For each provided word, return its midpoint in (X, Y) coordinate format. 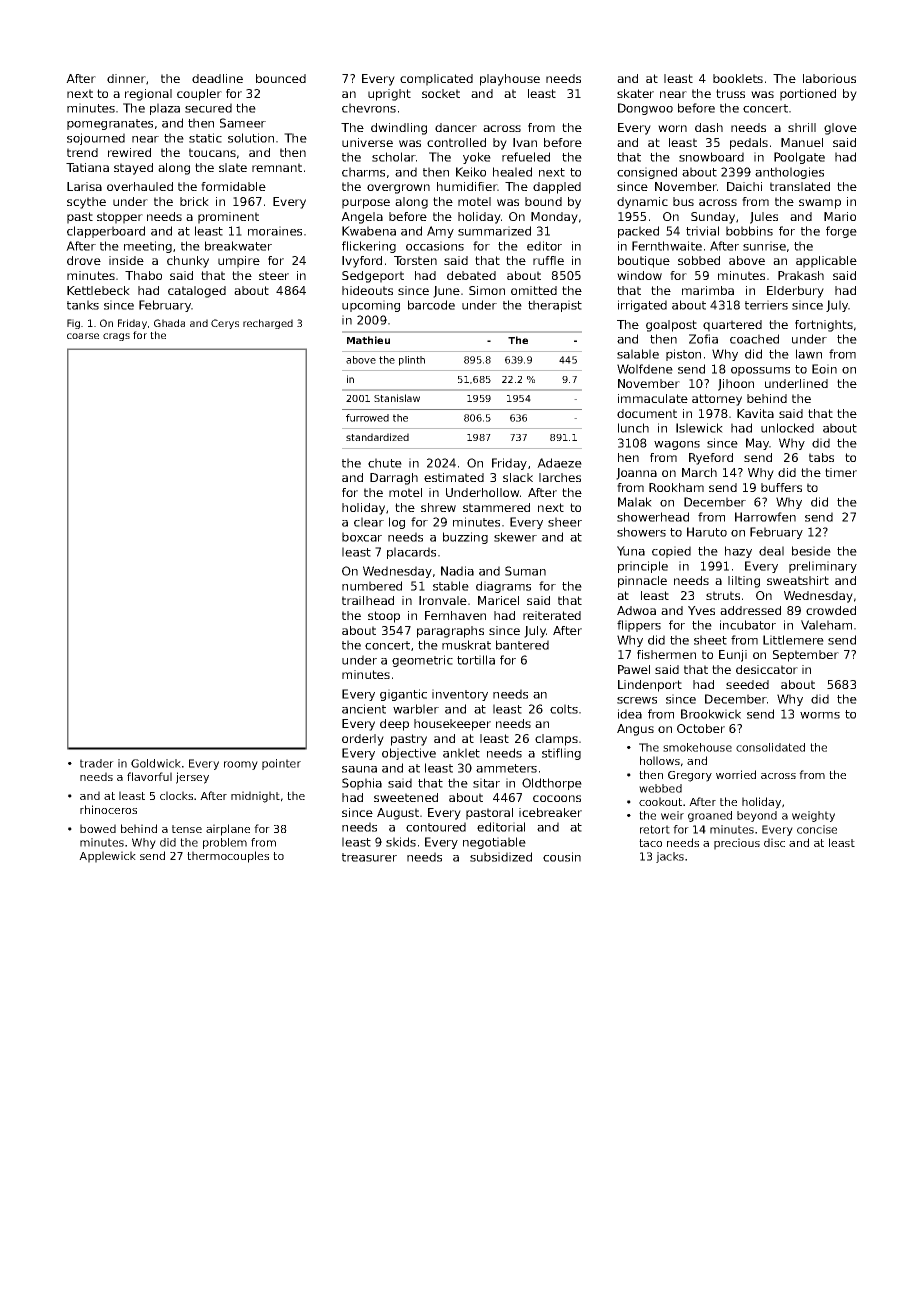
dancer (456, 127)
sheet (710, 640)
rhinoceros (108, 809)
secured (208, 108)
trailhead (368, 600)
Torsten (415, 260)
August (398, 814)
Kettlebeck (98, 290)
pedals (749, 144)
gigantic (403, 695)
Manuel (802, 142)
